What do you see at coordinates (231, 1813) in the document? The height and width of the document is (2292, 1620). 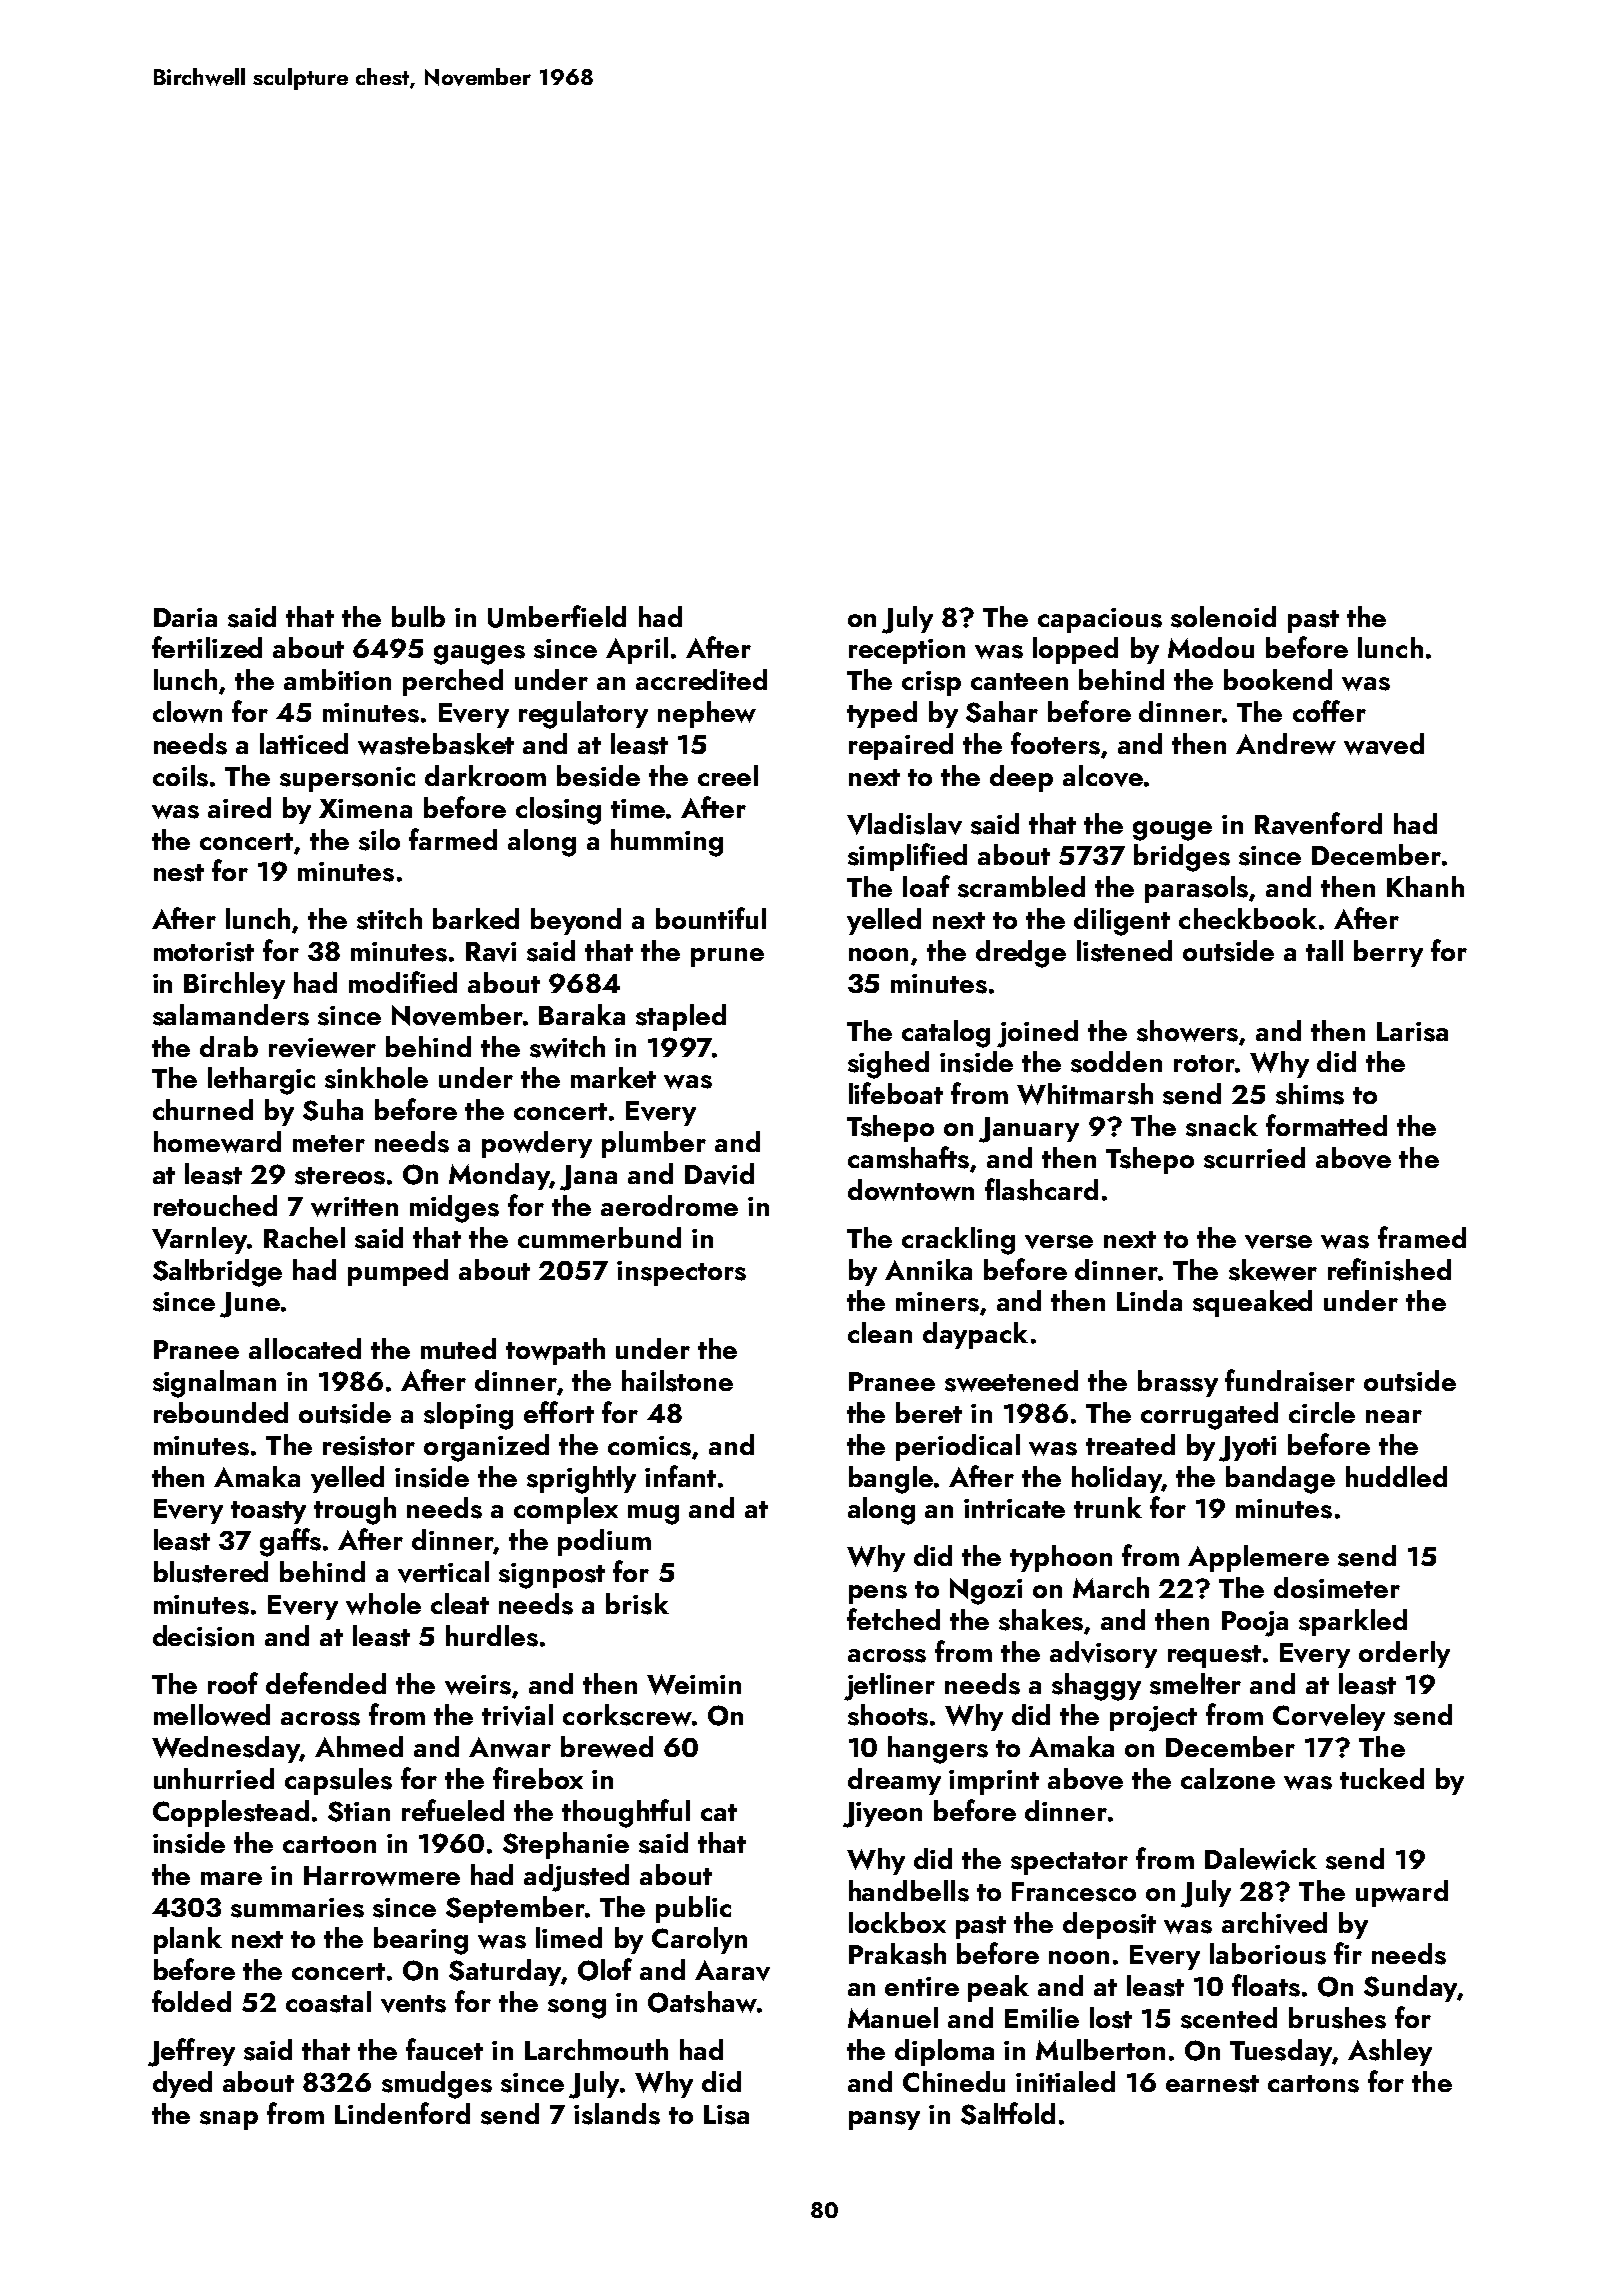 I see `Copplestead` at bounding box center [231, 1813].
